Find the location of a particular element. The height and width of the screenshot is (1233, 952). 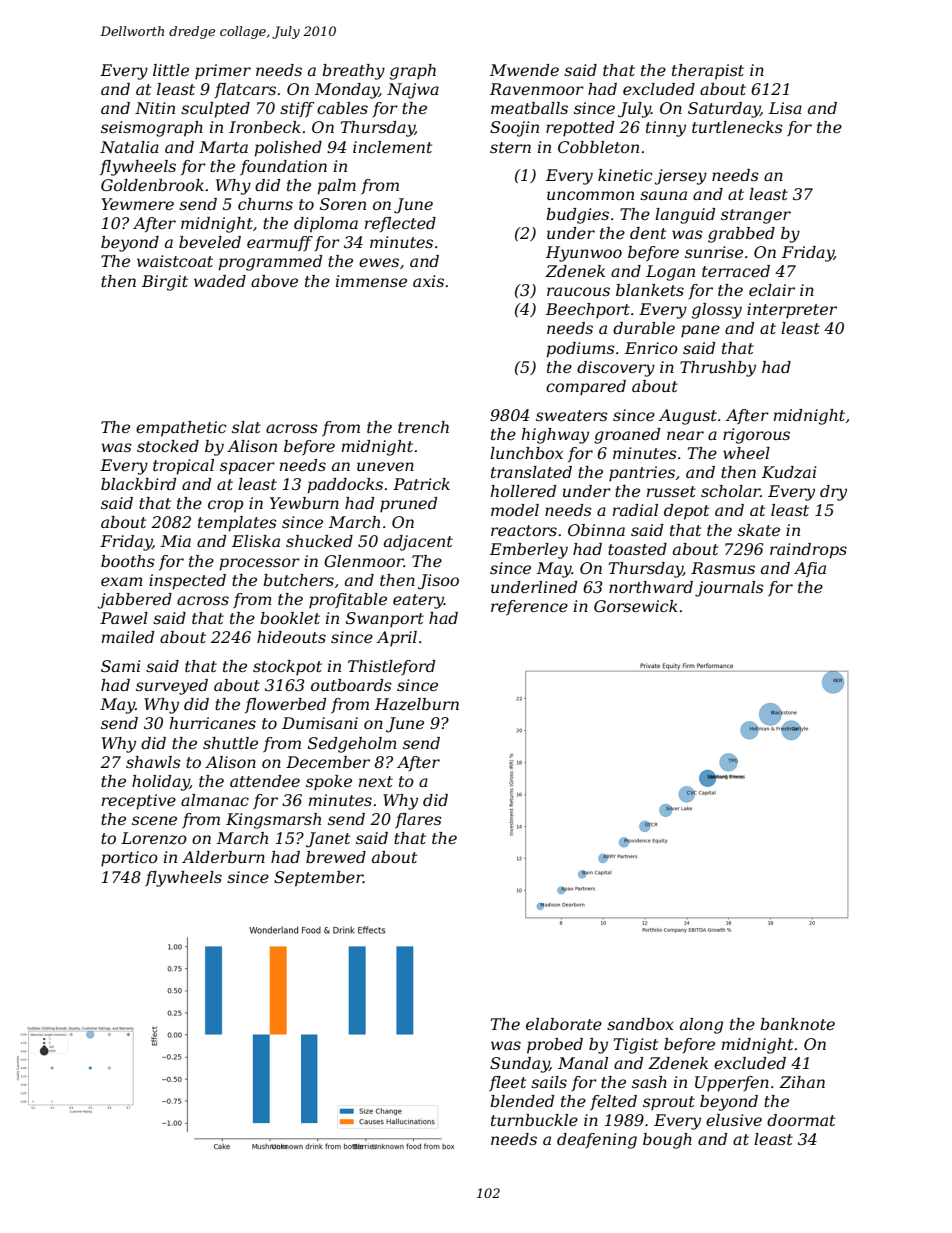

therapist is located at coordinates (708, 72).
